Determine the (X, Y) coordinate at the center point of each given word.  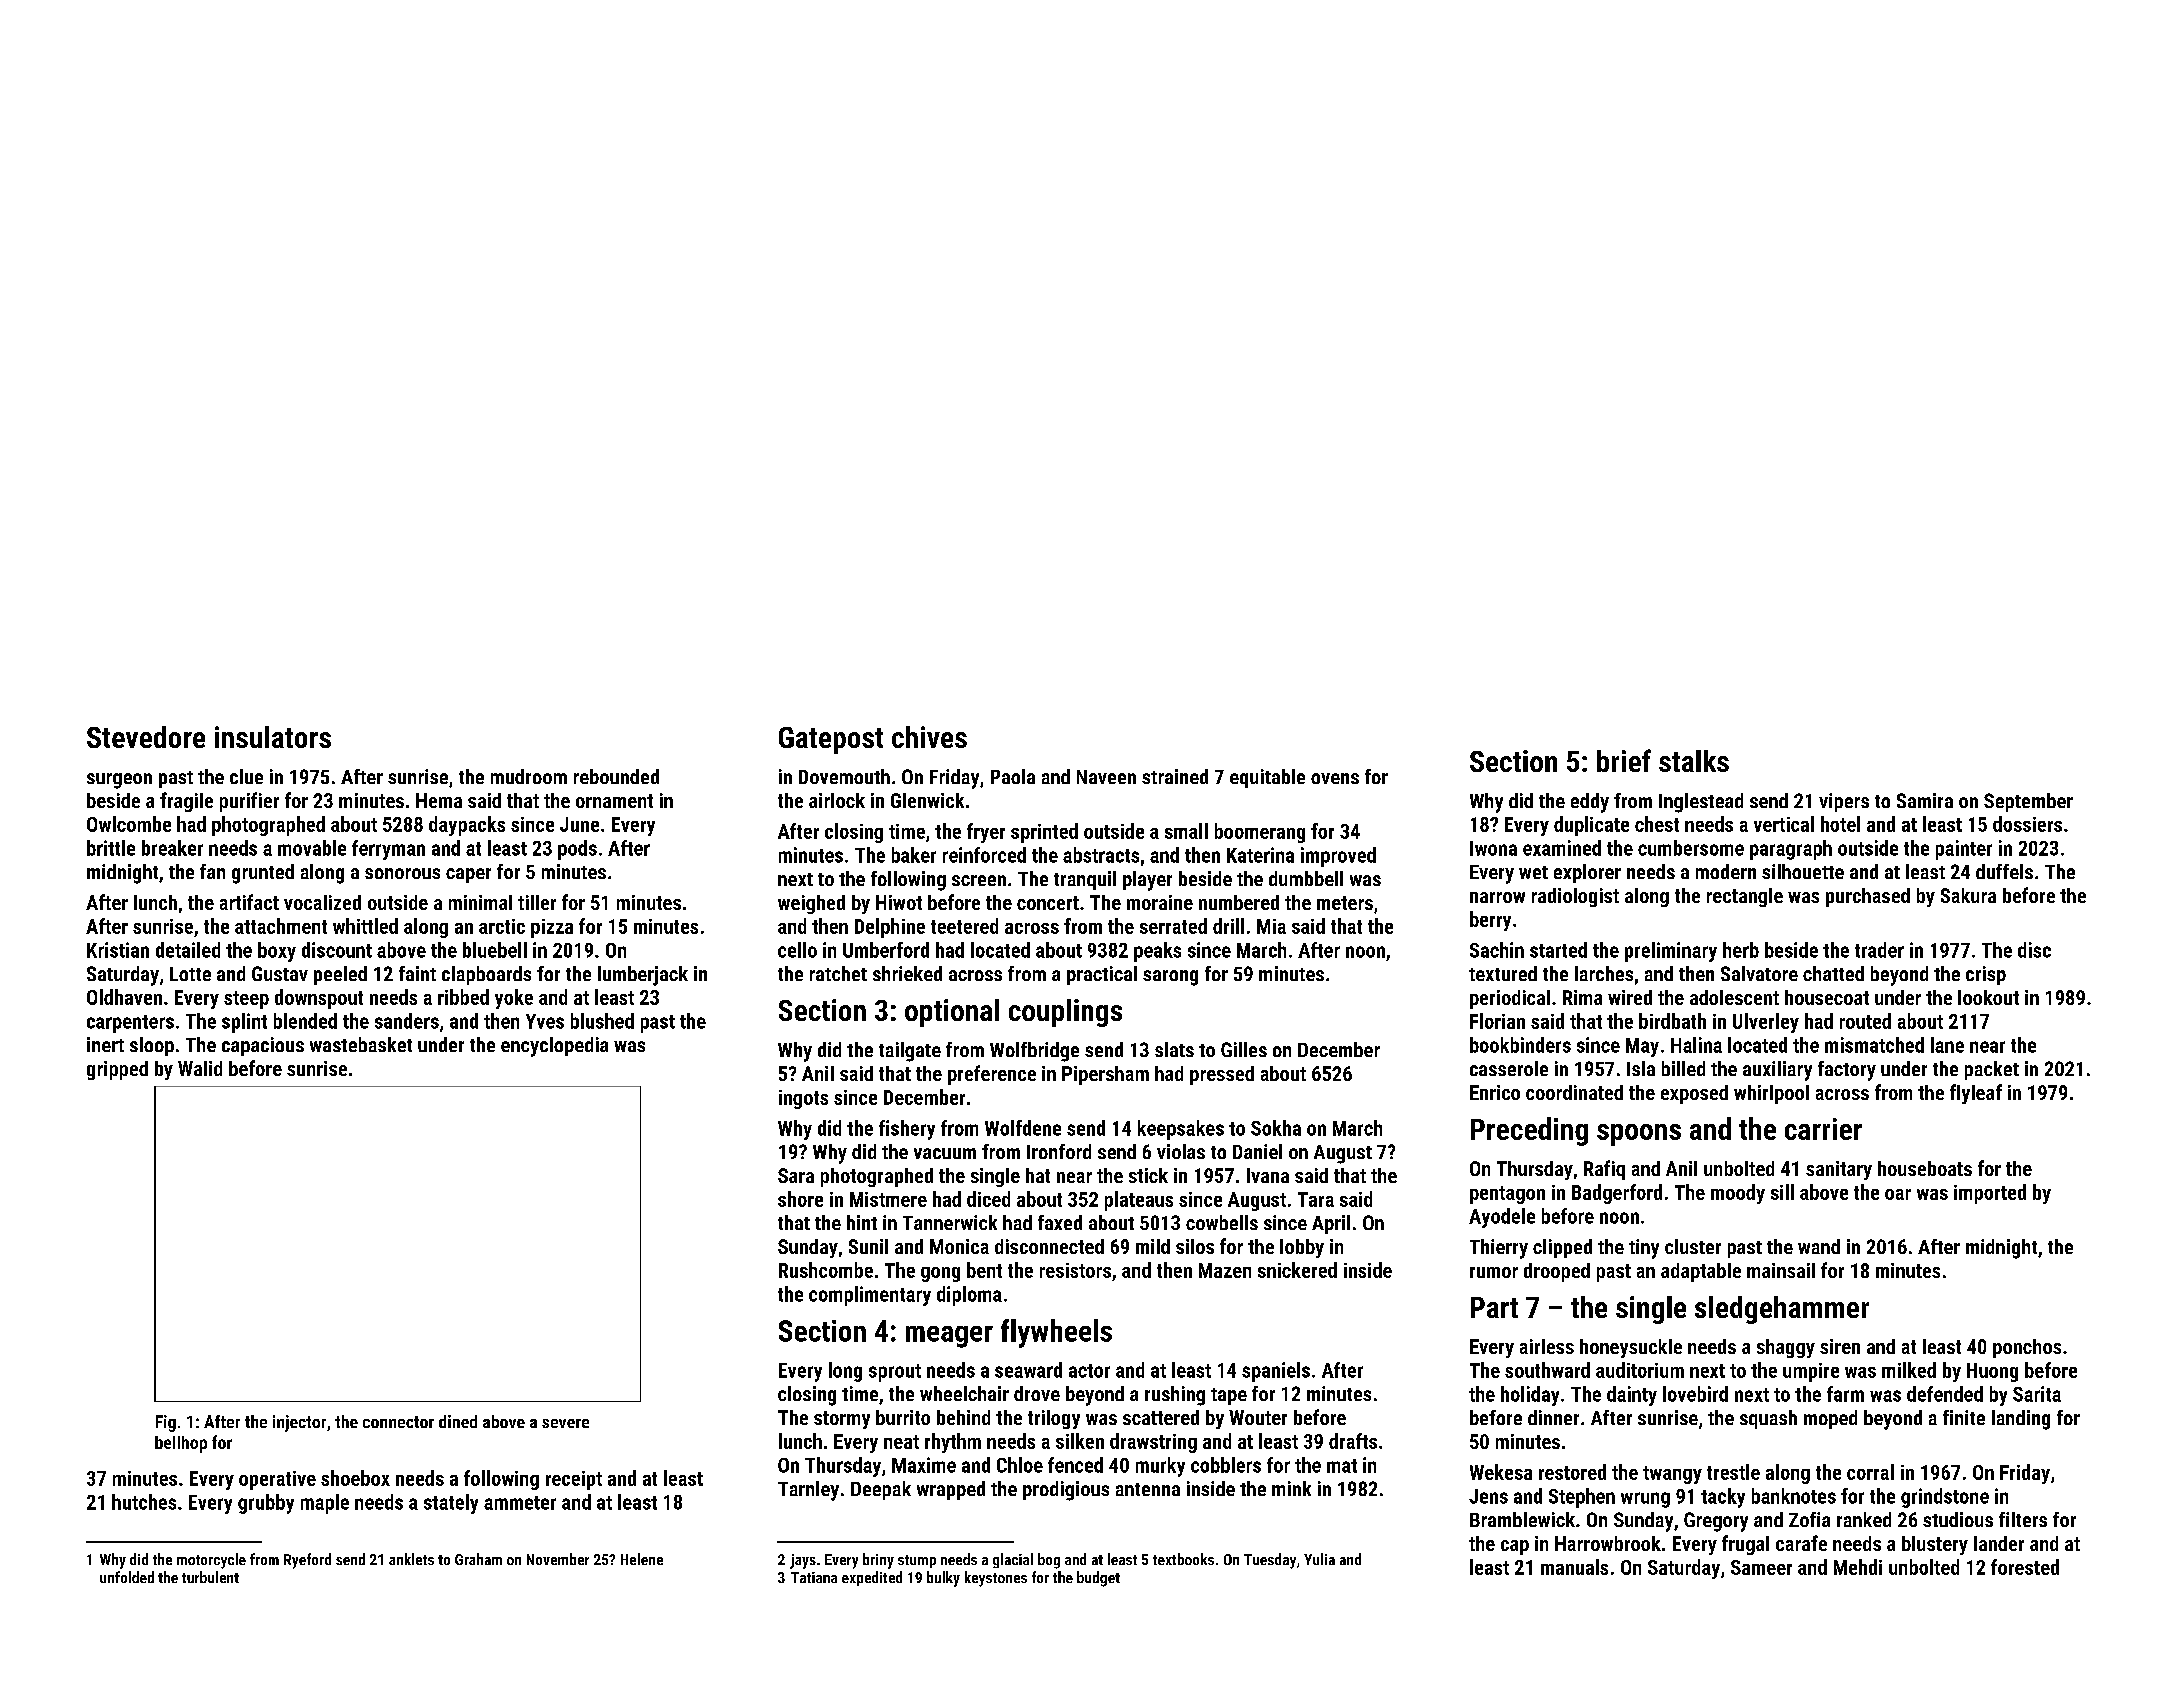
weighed (811, 904)
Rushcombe (826, 1270)
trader (1879, 950)
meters (1345, 903)
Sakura (1968, 895)
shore (800, 1199)
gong (940, 1274)
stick (1148, 1175)
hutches (144, 1502)
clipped (1562, 1248)
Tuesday (1270, 1561)
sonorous (402, 873)
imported (1990, 1194)
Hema (439, 800)
